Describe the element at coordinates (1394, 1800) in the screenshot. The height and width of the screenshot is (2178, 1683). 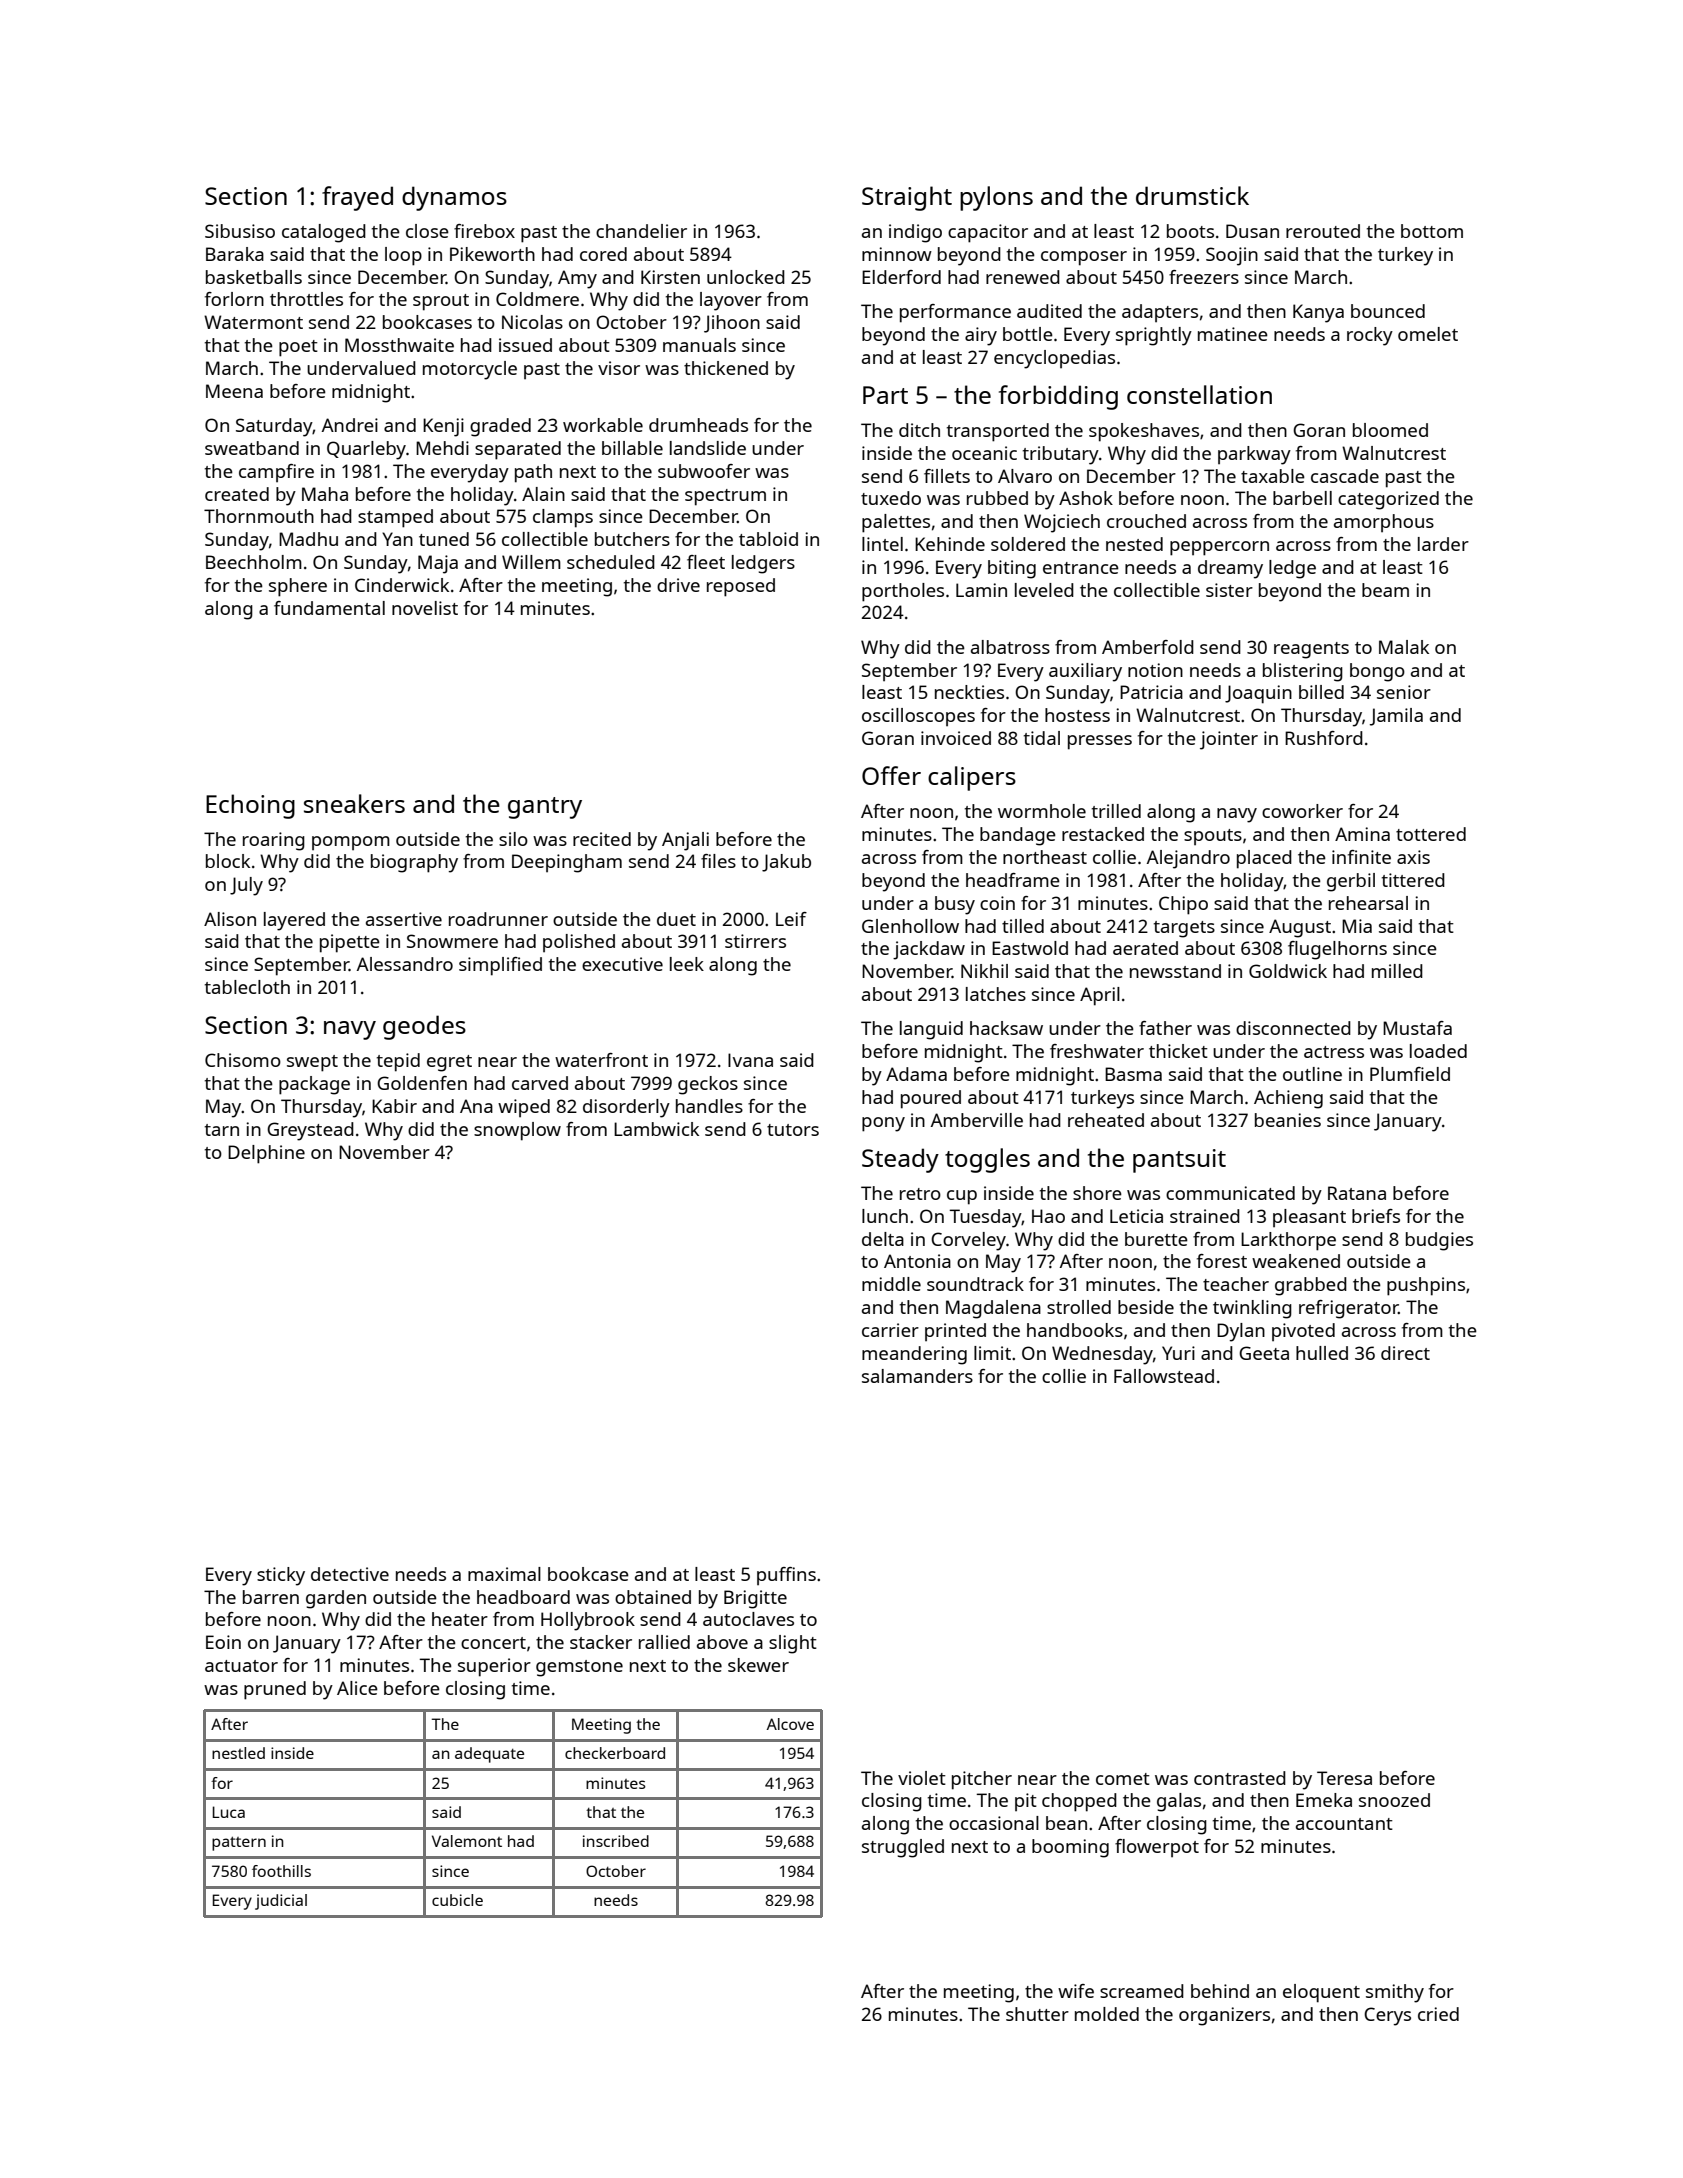
I see `snoozed` at that location.
